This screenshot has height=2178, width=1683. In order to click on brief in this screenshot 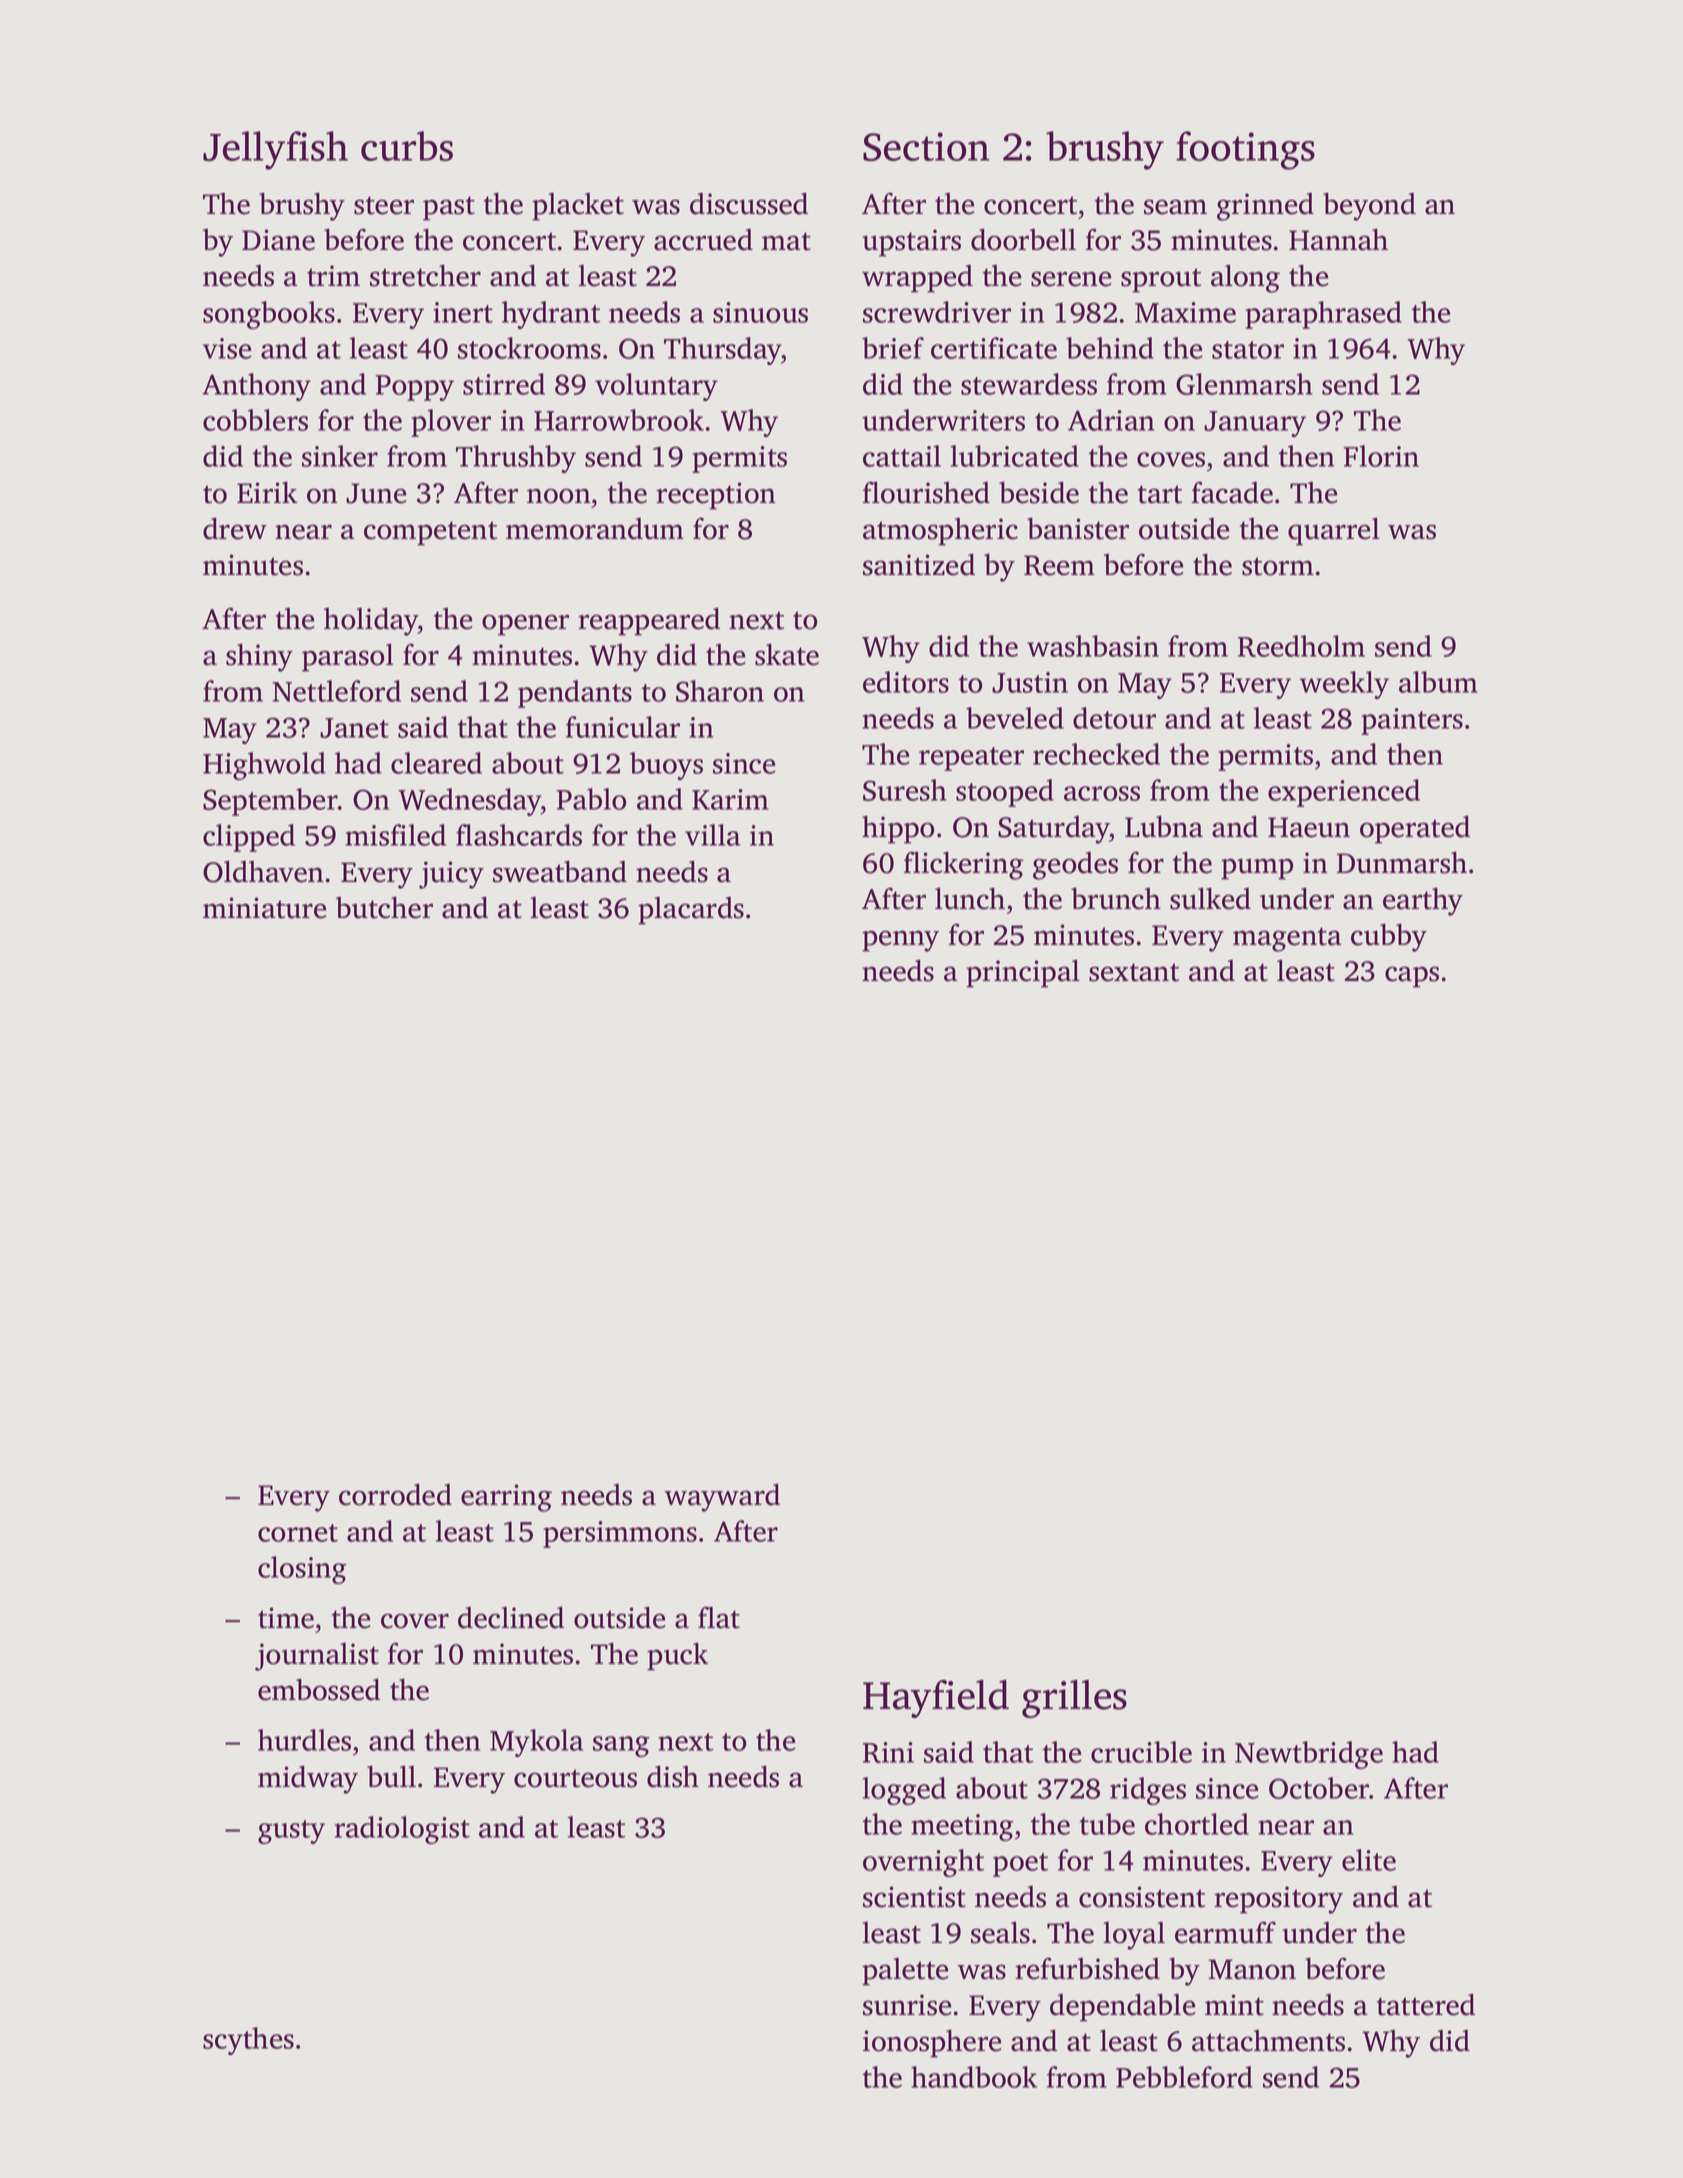, I will do `click(893, 348)`.
